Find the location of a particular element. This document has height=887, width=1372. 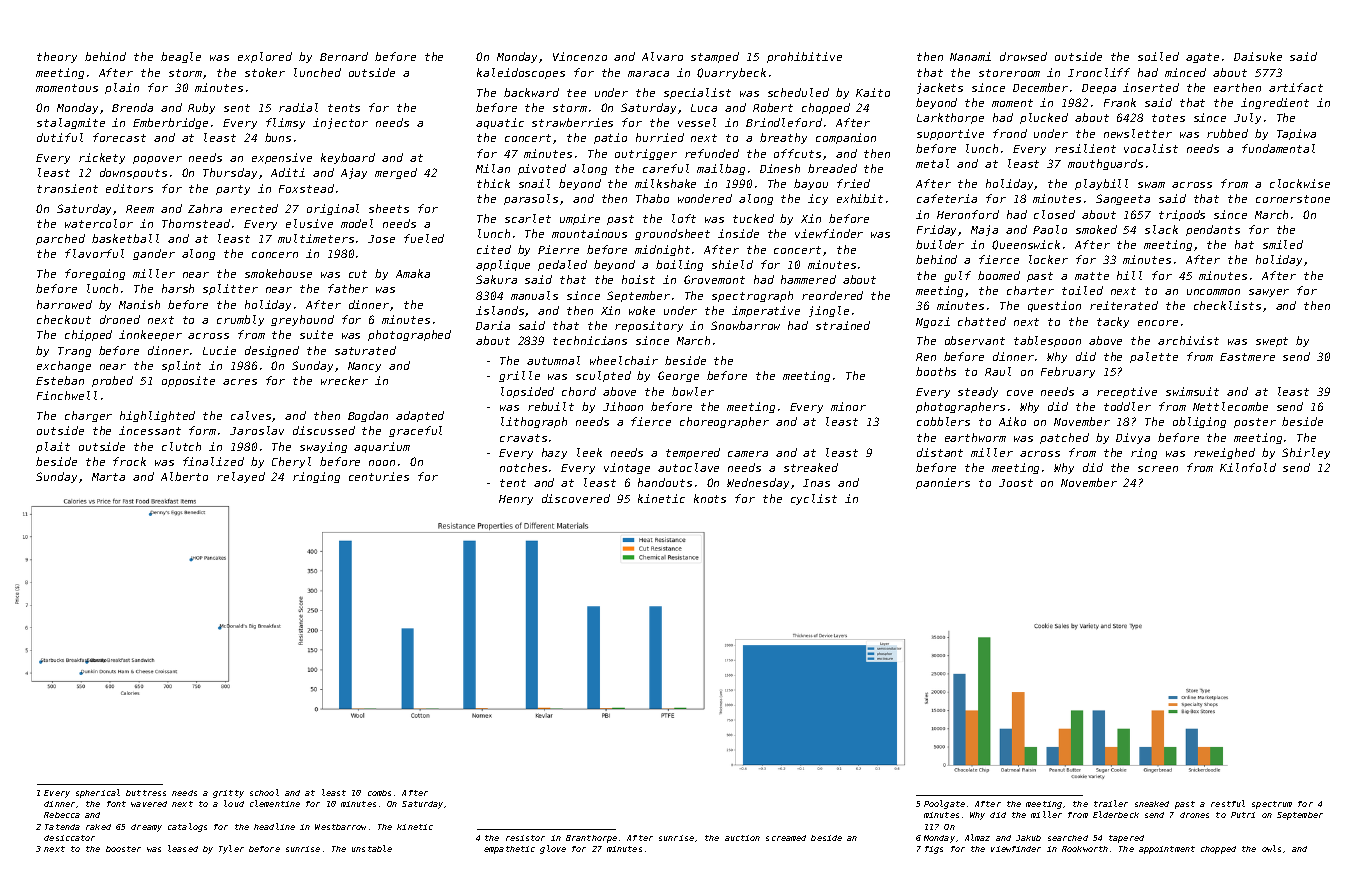

owls is located at coordinates (1271, 848).
